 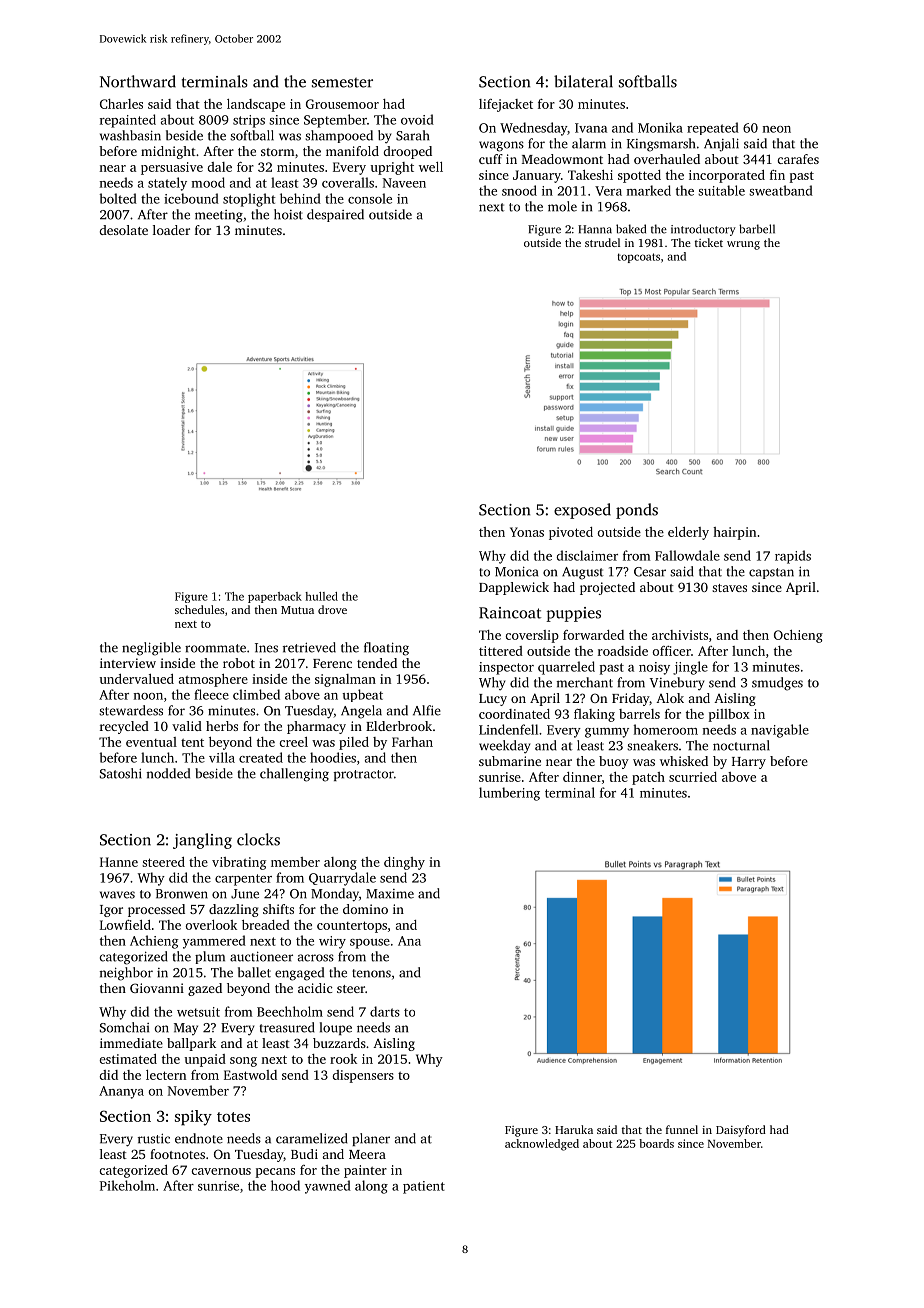 I want to click on topcoats, so click(x=638, y=258).
